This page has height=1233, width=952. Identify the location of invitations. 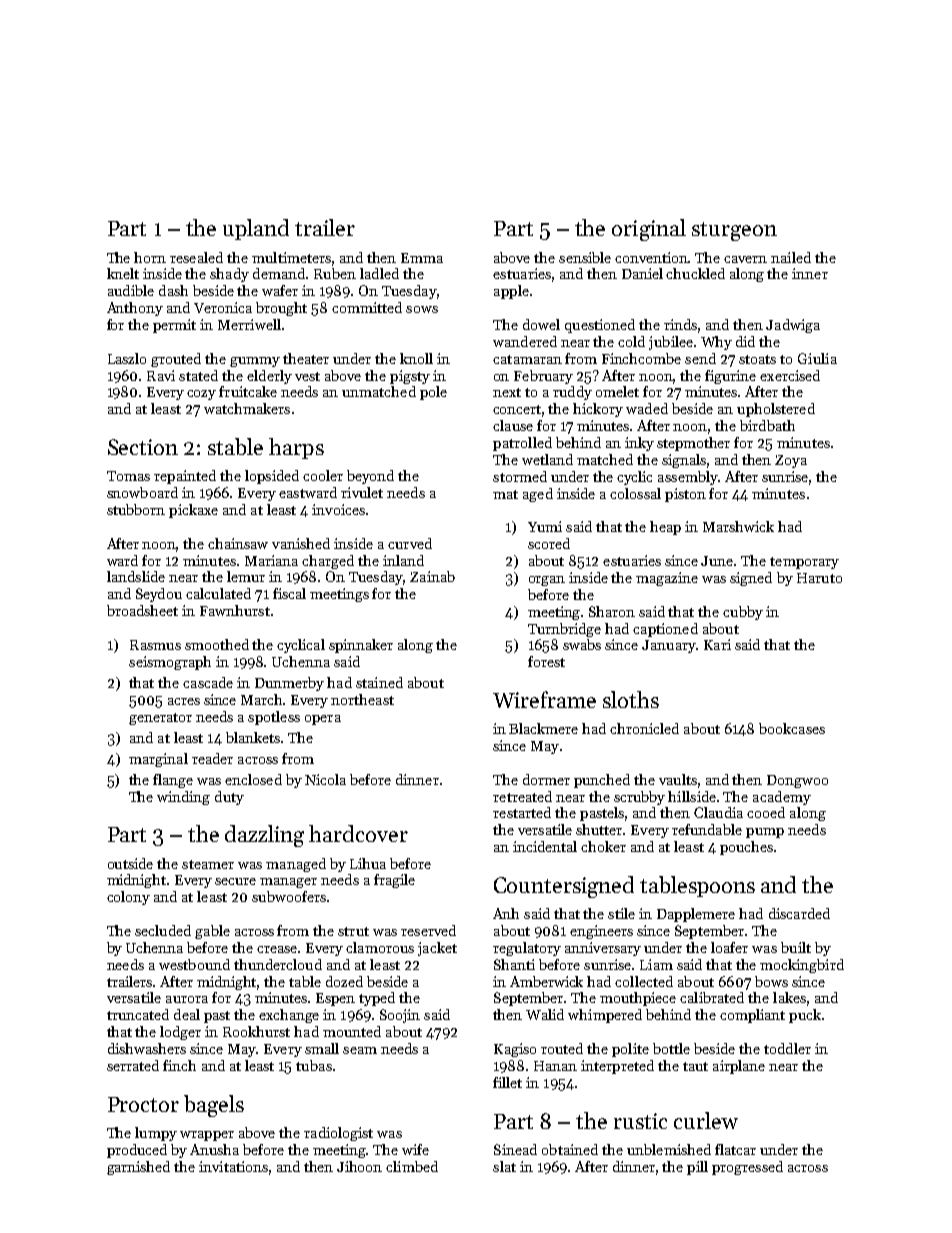
(233, 1166).
